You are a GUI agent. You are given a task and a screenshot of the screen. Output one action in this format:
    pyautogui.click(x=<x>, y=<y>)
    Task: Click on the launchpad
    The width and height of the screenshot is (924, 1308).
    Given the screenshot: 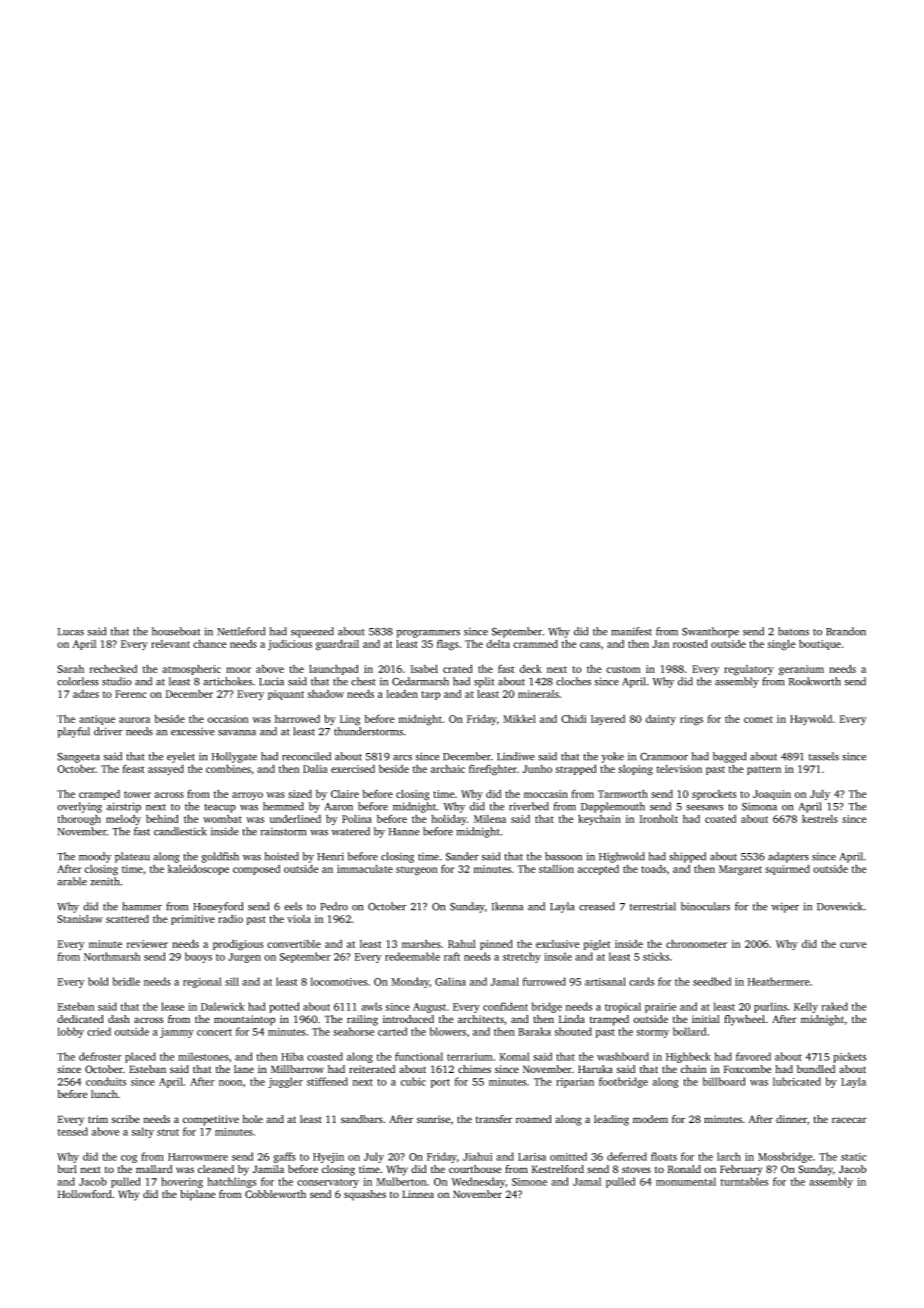 What is the action you would take?
    pyautogui.click(x=334, y=669)
